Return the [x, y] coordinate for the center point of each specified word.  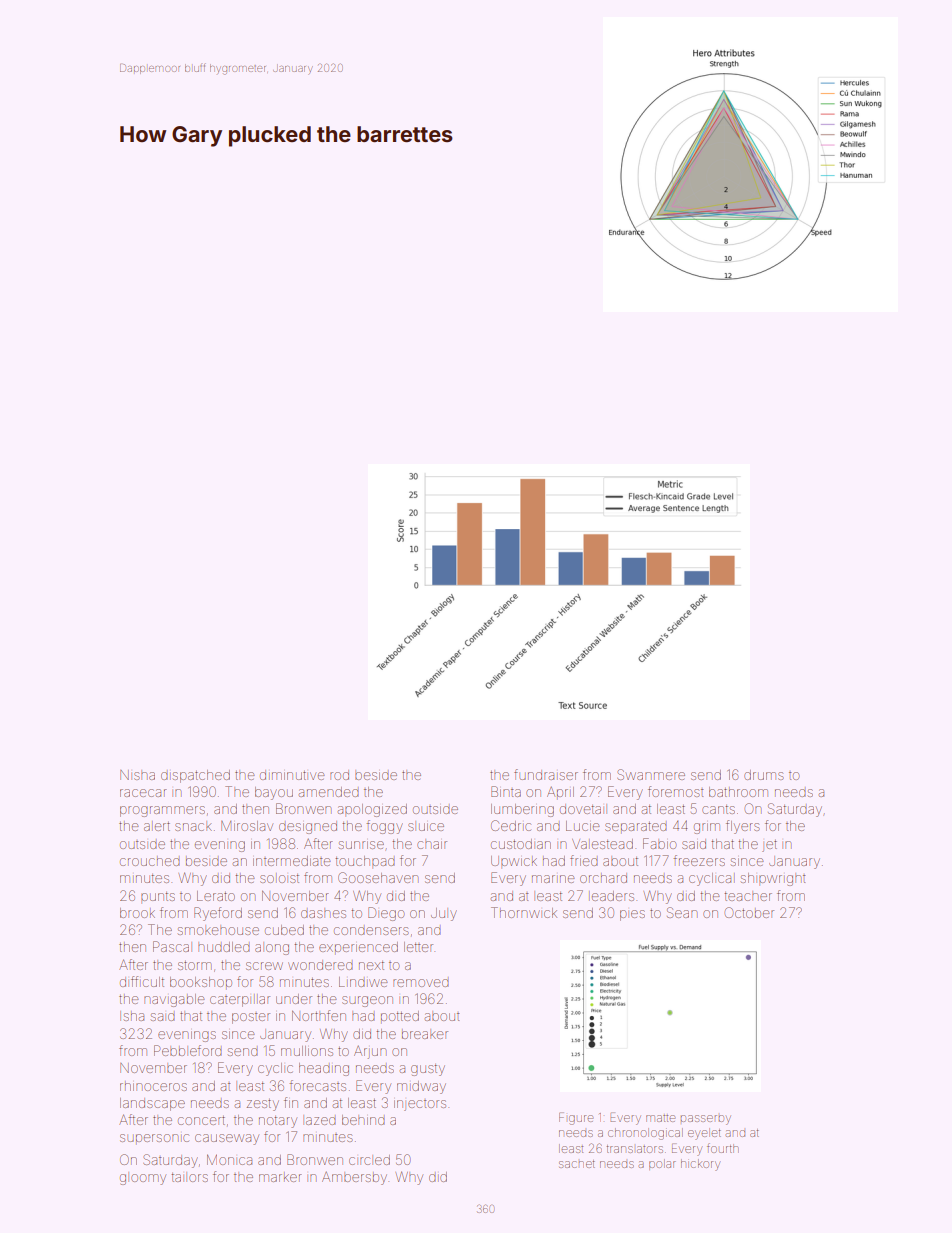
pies [632, 915]
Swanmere [651, 774]
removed [421, 983]
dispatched [195, 776]
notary [278, 1122]
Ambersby [354, 1178]
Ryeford [218, 914]
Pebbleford [188, 1050]
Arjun [370, 1052]
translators [635, 1149]
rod [339, 775]
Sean [682, 912]
